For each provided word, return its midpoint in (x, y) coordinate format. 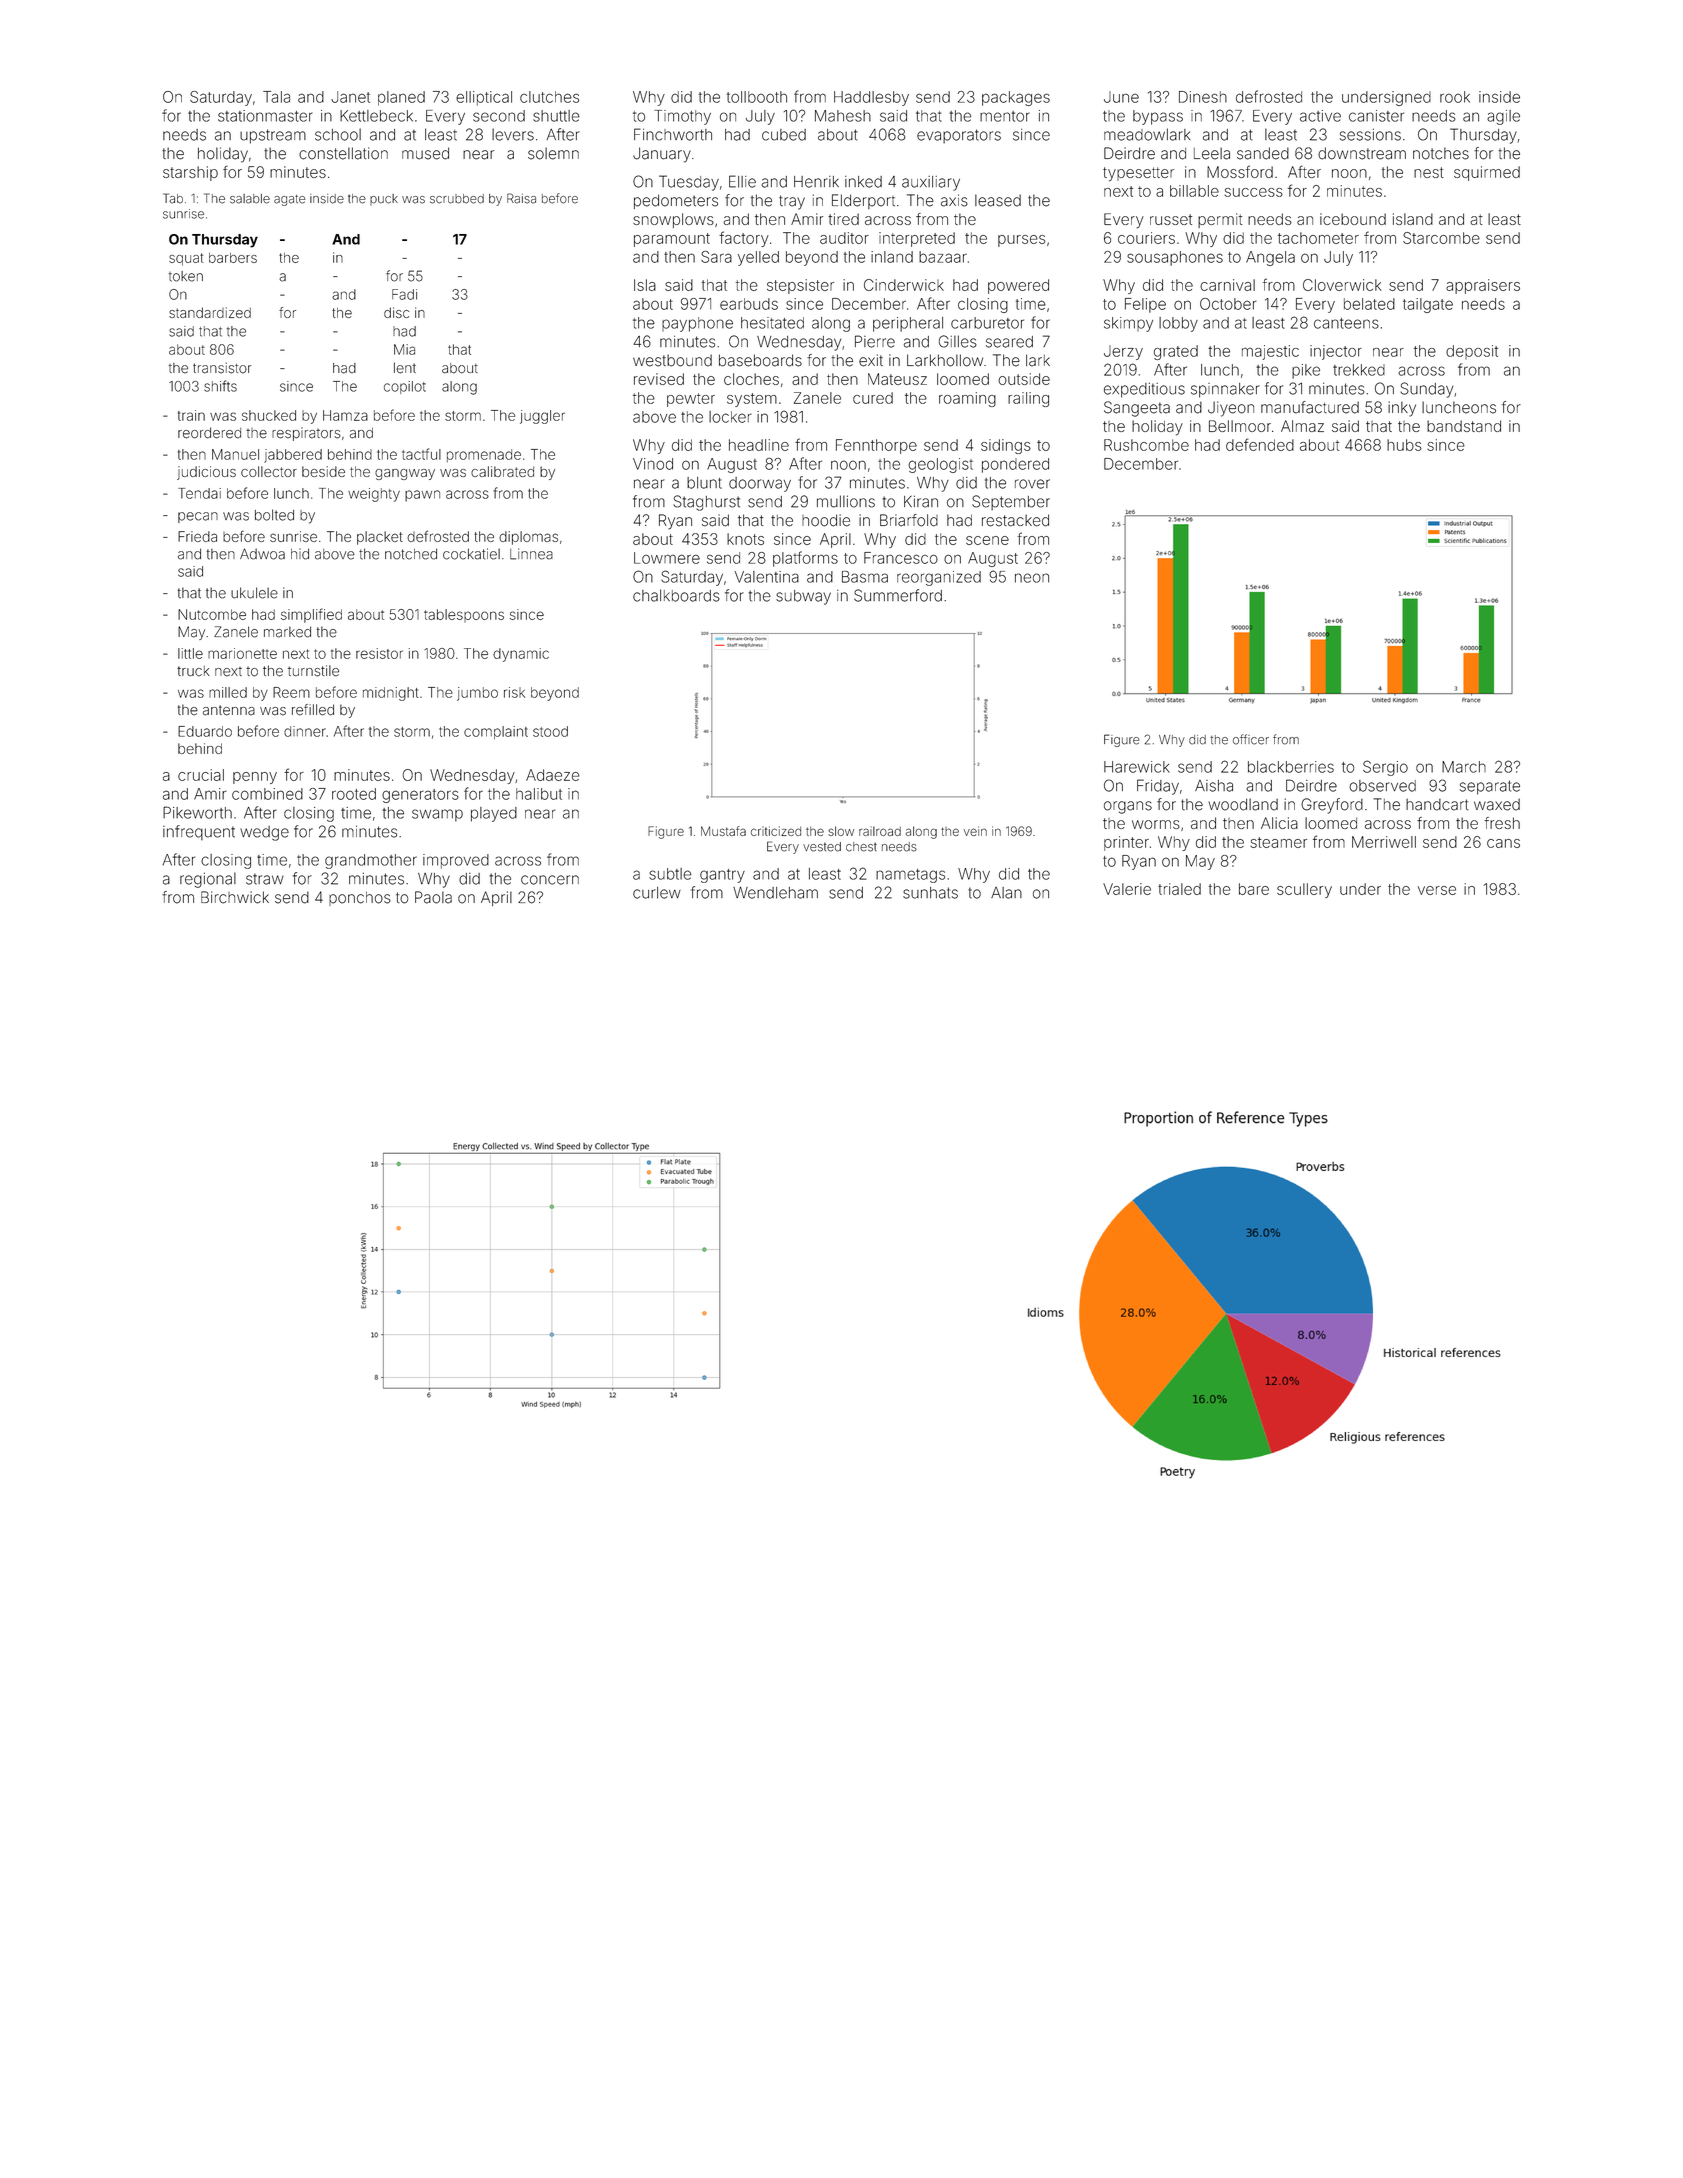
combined (267, 794)
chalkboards (676, 595)
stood (550, 731)
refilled (313, 710)
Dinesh (1203, 97)
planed (401, 98)
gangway (405, 474)
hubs (1404, 445)
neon (1032, 578)
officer (1251, 739)
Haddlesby (871, 98)
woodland (1243, 804)
